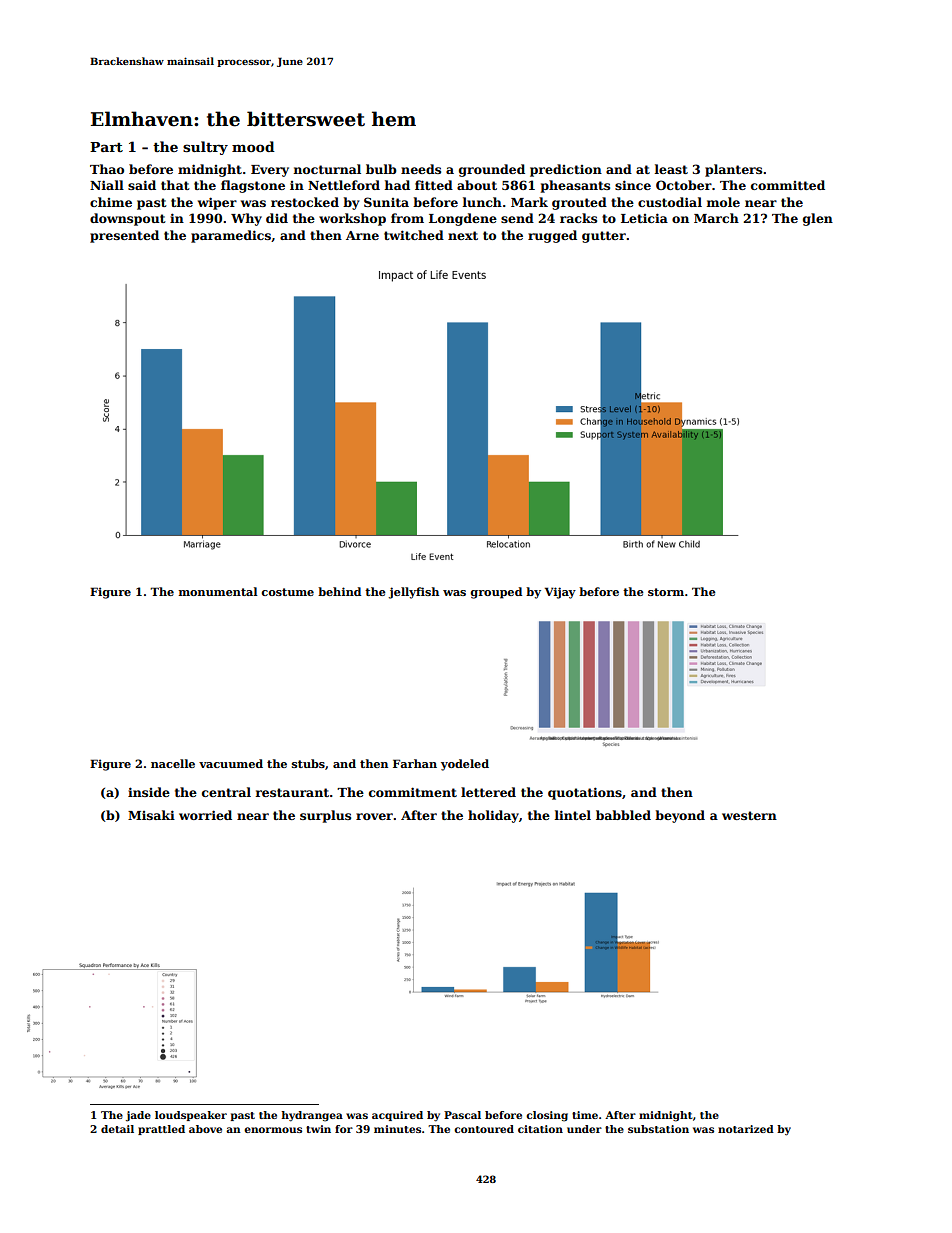 This screenshot has height=1233, width=952. Describe the element at coordinates (746, 1129) in the screenshot. I see `notarized` at that location.
